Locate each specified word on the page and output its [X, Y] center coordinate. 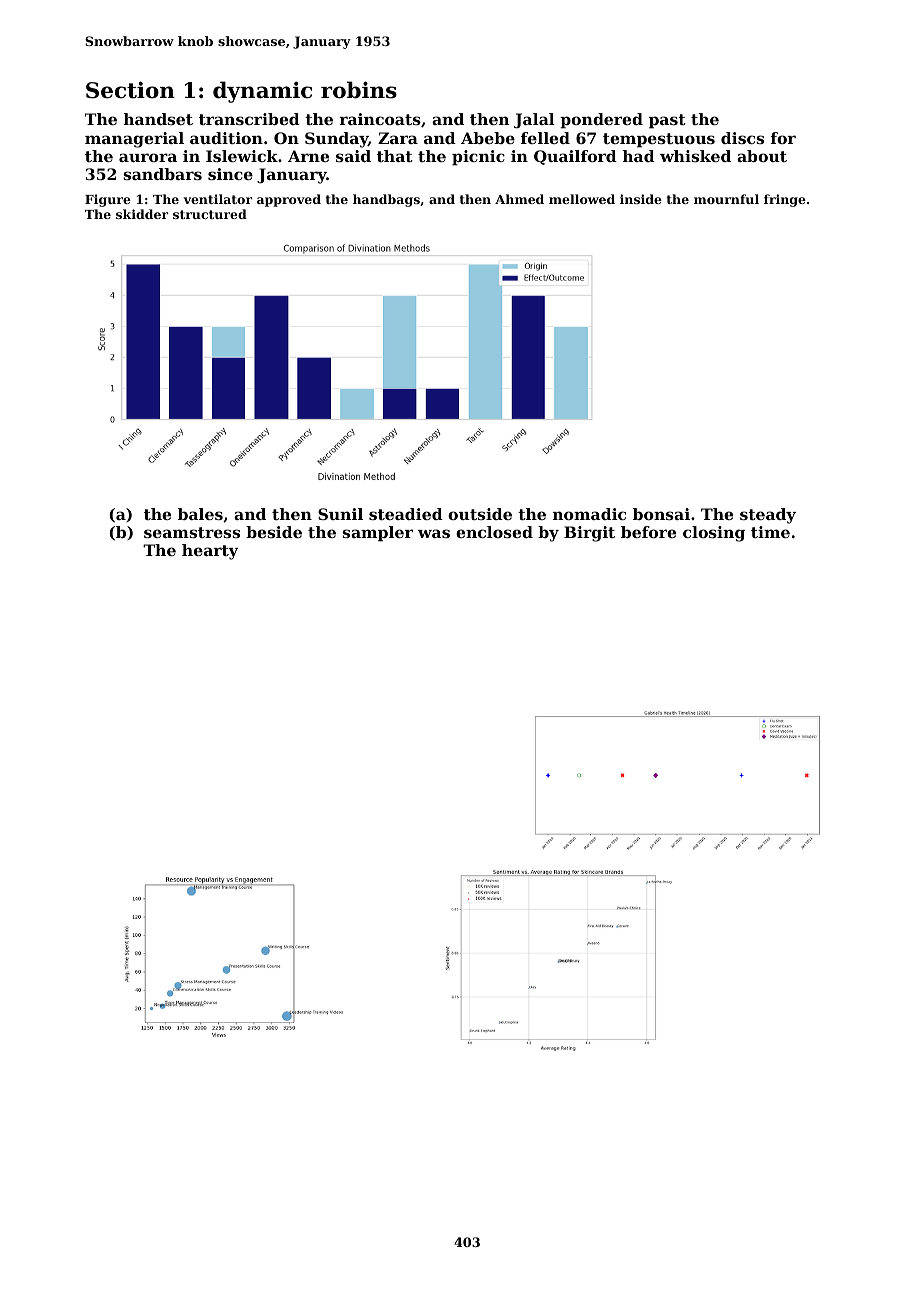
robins [359, 90]
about [762, 156]
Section [130, 90]
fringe [785, 200]
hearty [210, 552]
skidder [142, 214]
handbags [386, 200]
